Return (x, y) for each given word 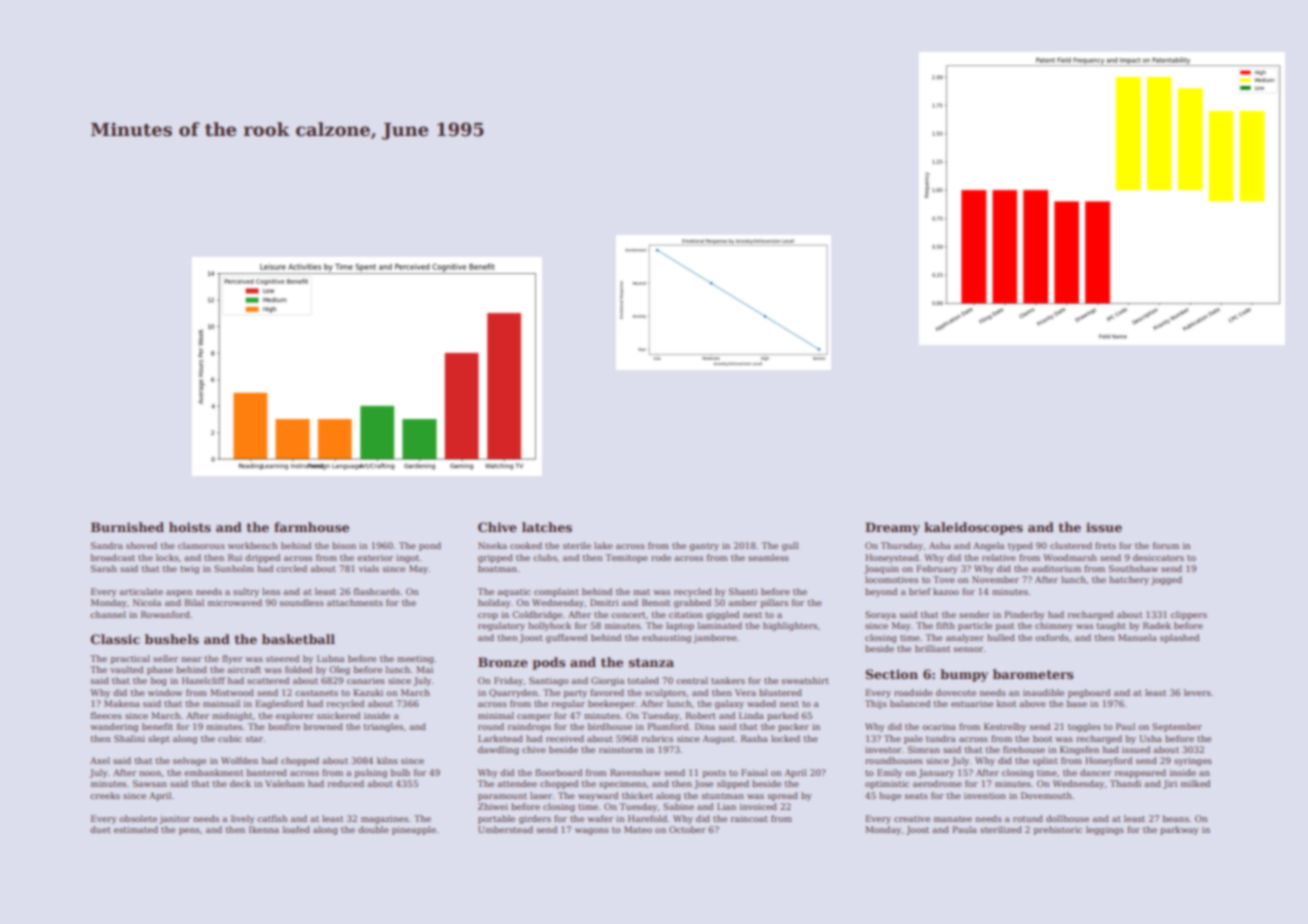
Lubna (330, 658)
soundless (301, 602)
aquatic (514, 592)
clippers (1189, 615)
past (1005, 627)
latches (547, 527)
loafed (296, 829)
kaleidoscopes (973, 528)
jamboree (715, 638)
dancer (1095, 772)
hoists (190, 527)
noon (150, 773)
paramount (502, 797)
